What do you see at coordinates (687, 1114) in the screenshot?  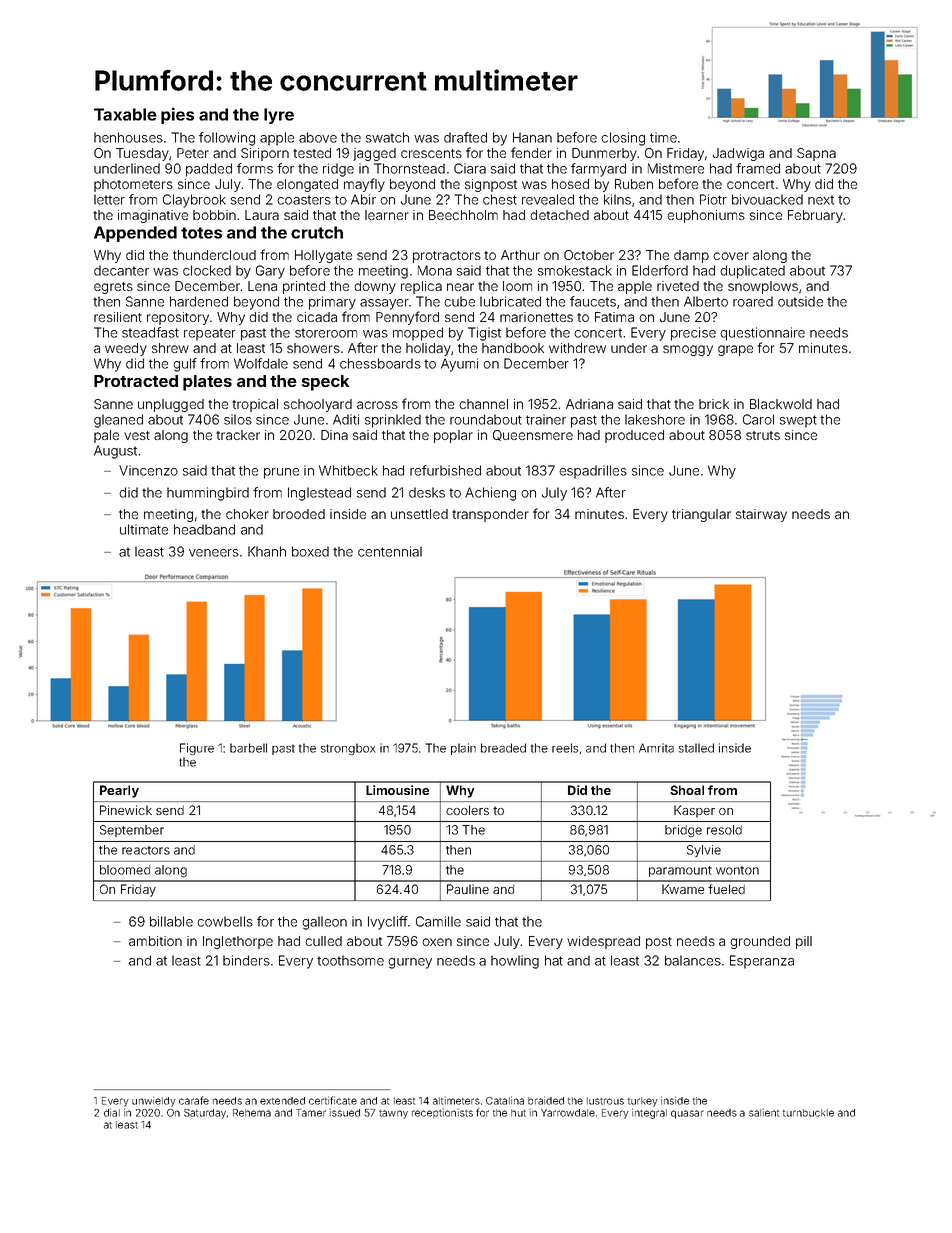 I see `quasar` at bounding box center [687, 1114].
